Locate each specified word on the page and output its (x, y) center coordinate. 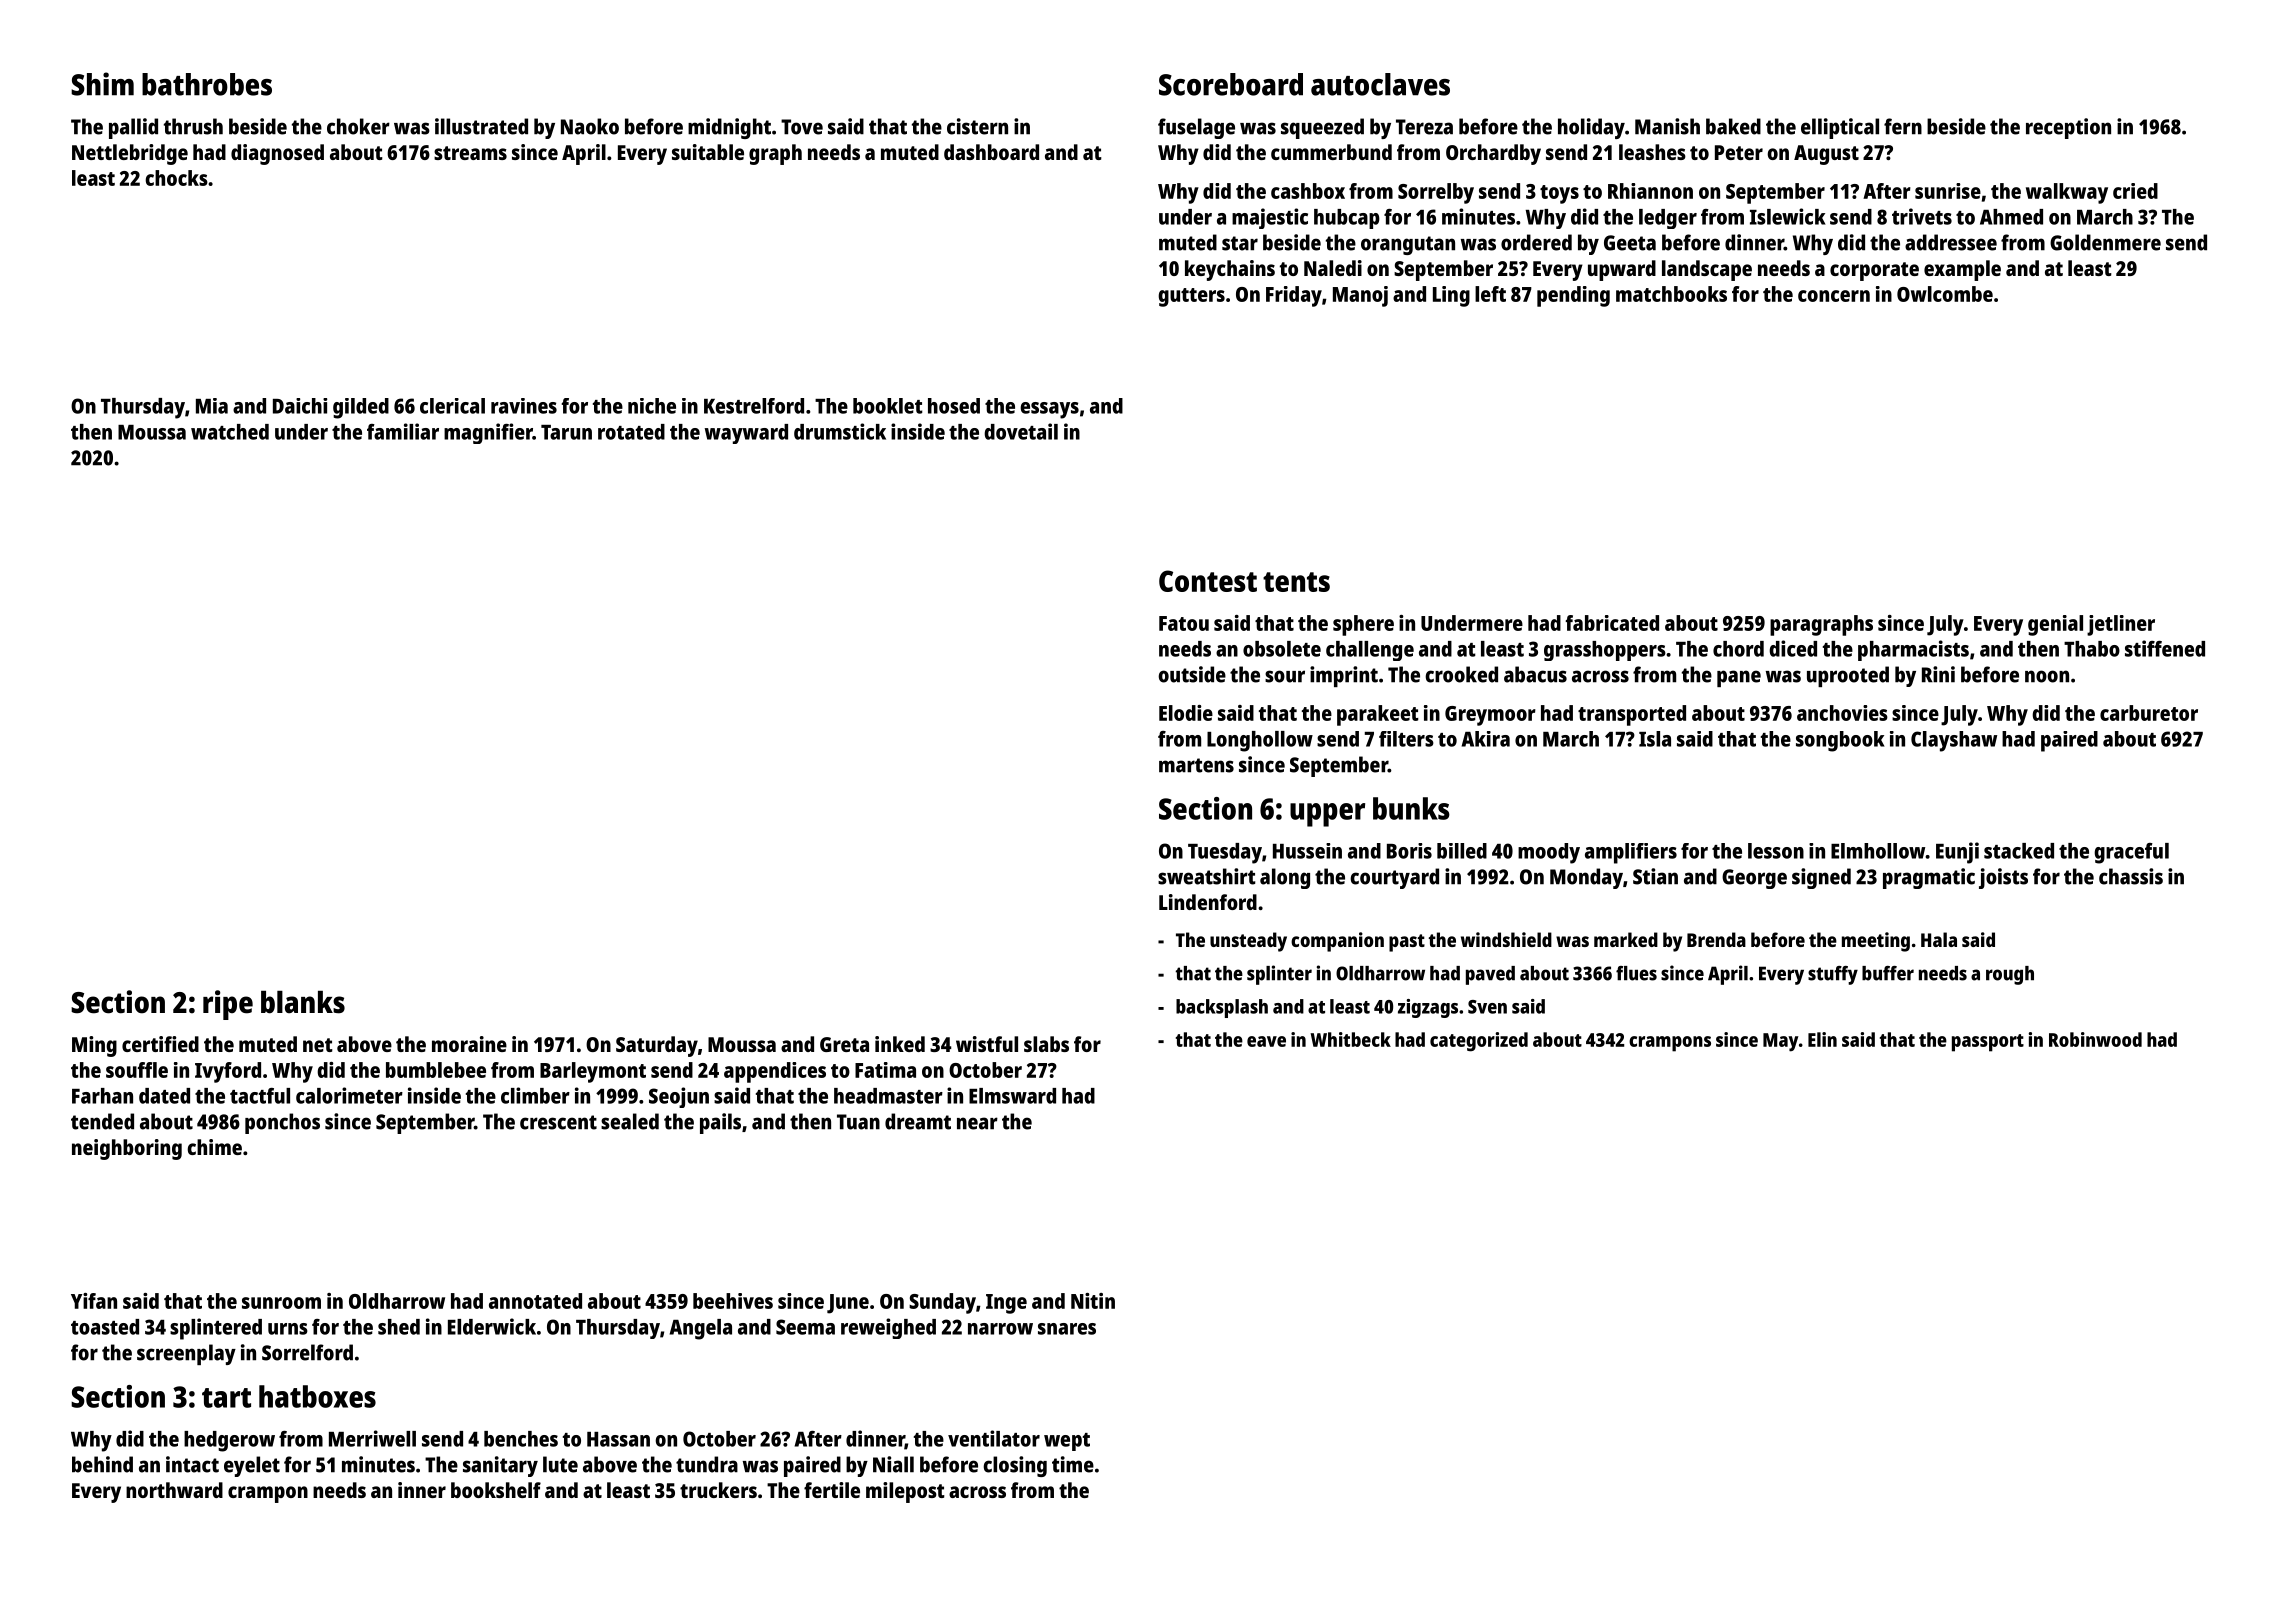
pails (720, 1123)
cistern (977, 126)
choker (358, 126)
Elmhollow (1878, 851)
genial (2055, 625)
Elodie (1186, 713)
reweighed (888, 1328)
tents (1296, 582)
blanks (303, 1002)
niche (652, 406)
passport (1988, 1043)
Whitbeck (1350, 1039)
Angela (701, 1329)
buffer (1888, 973)
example (1962, 270)
